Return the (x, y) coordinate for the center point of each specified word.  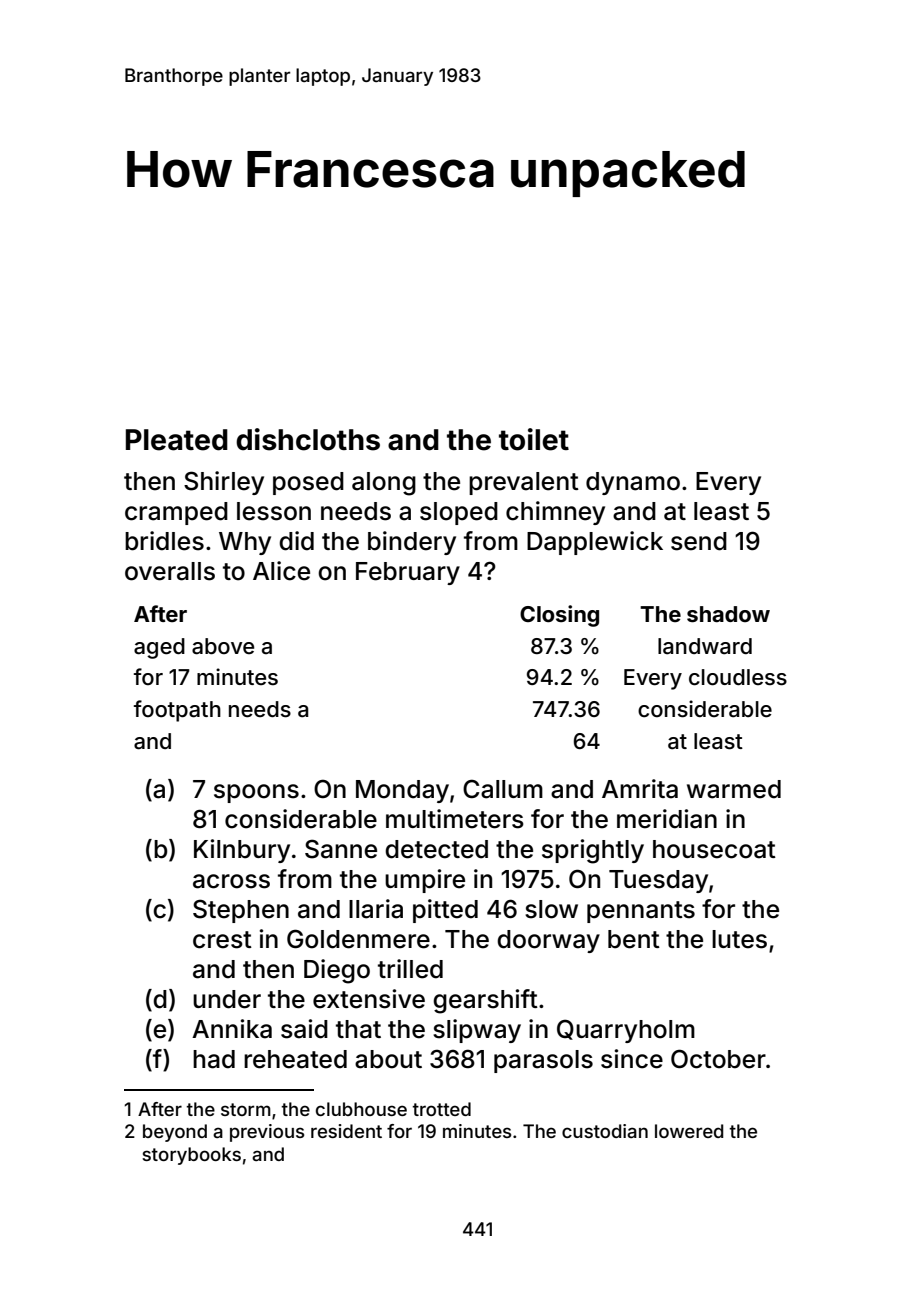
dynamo (633, 483)
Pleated (177, 440)
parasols (543, 1061)
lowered (689, 1131)
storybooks (191, 1156)
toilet (534, 439)
